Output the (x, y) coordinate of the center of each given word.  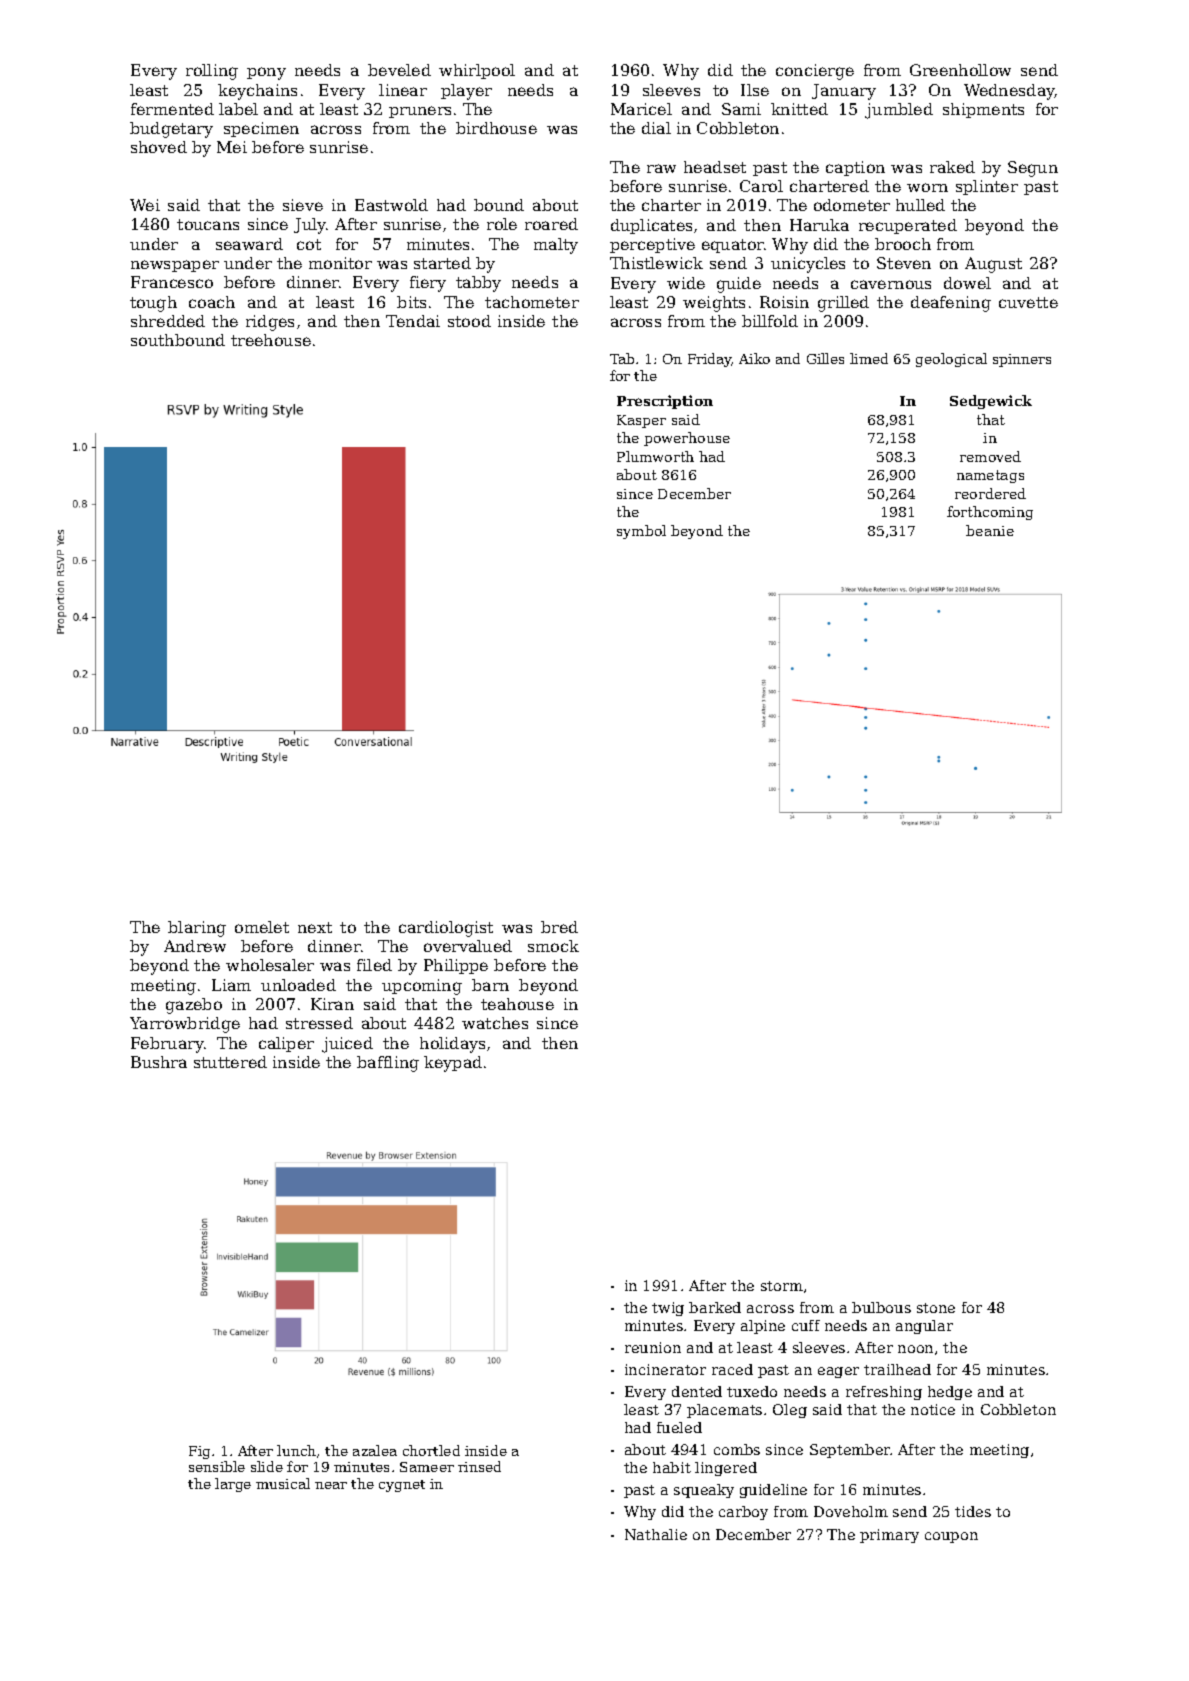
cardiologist (446, 929)
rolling (212, 72)
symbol (641, 532)
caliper (286, 1044)
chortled (431, 1450)
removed (990, 456)
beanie (990, 530)
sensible (217, 1466)
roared (551, 224)
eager (838, 1372)
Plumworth (655, 456)
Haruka (819, 225)
